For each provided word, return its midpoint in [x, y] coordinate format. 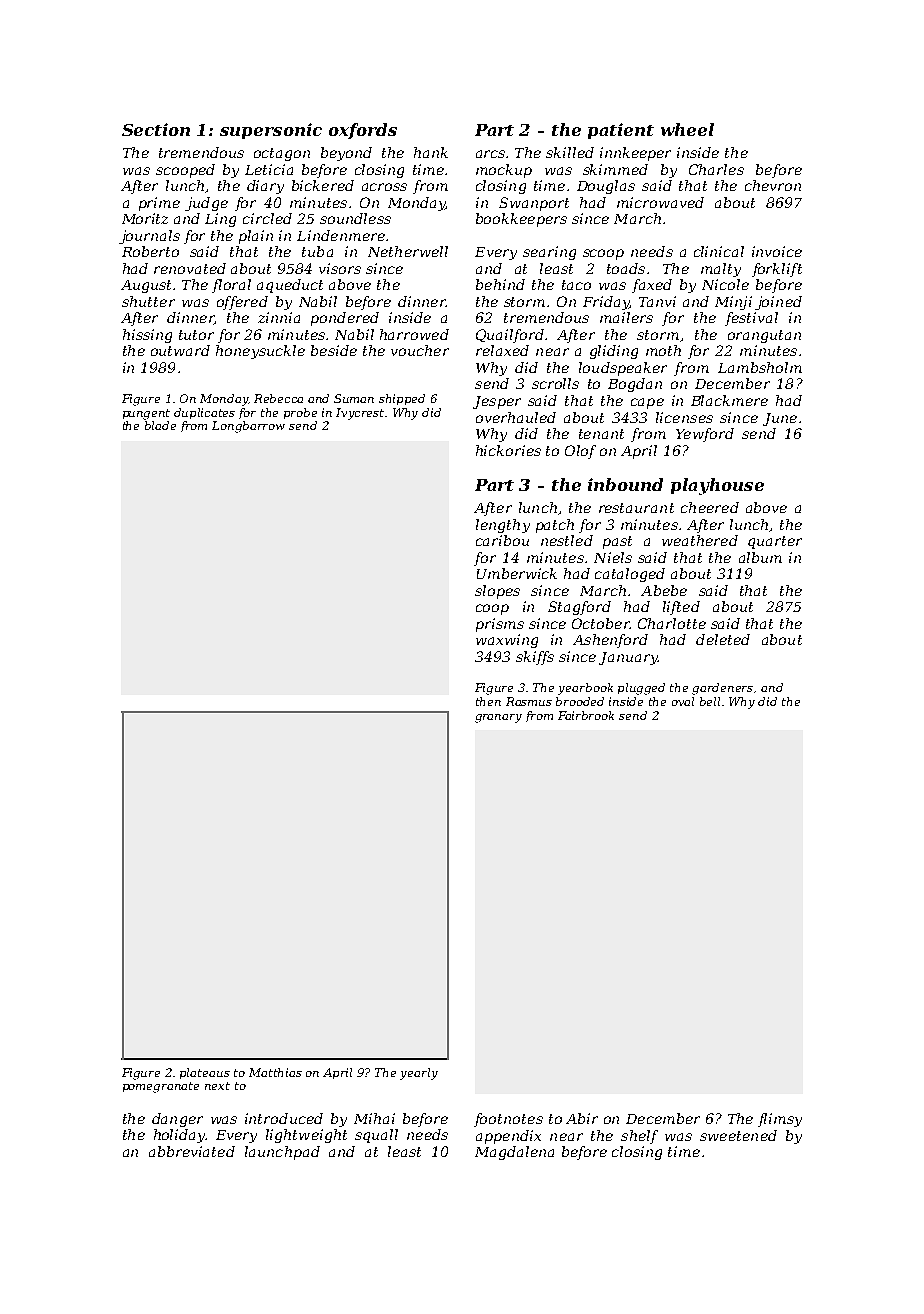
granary [498, 718]
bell [710, 701]
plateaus [205, 1073]
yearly [419, 1074]
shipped [402, 399]
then [488, 701]
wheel [687, 129]
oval [683, 701]
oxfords [363, 131]
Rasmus [529, 701]
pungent [146, 414]
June [780, 419]
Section [156, 129]
